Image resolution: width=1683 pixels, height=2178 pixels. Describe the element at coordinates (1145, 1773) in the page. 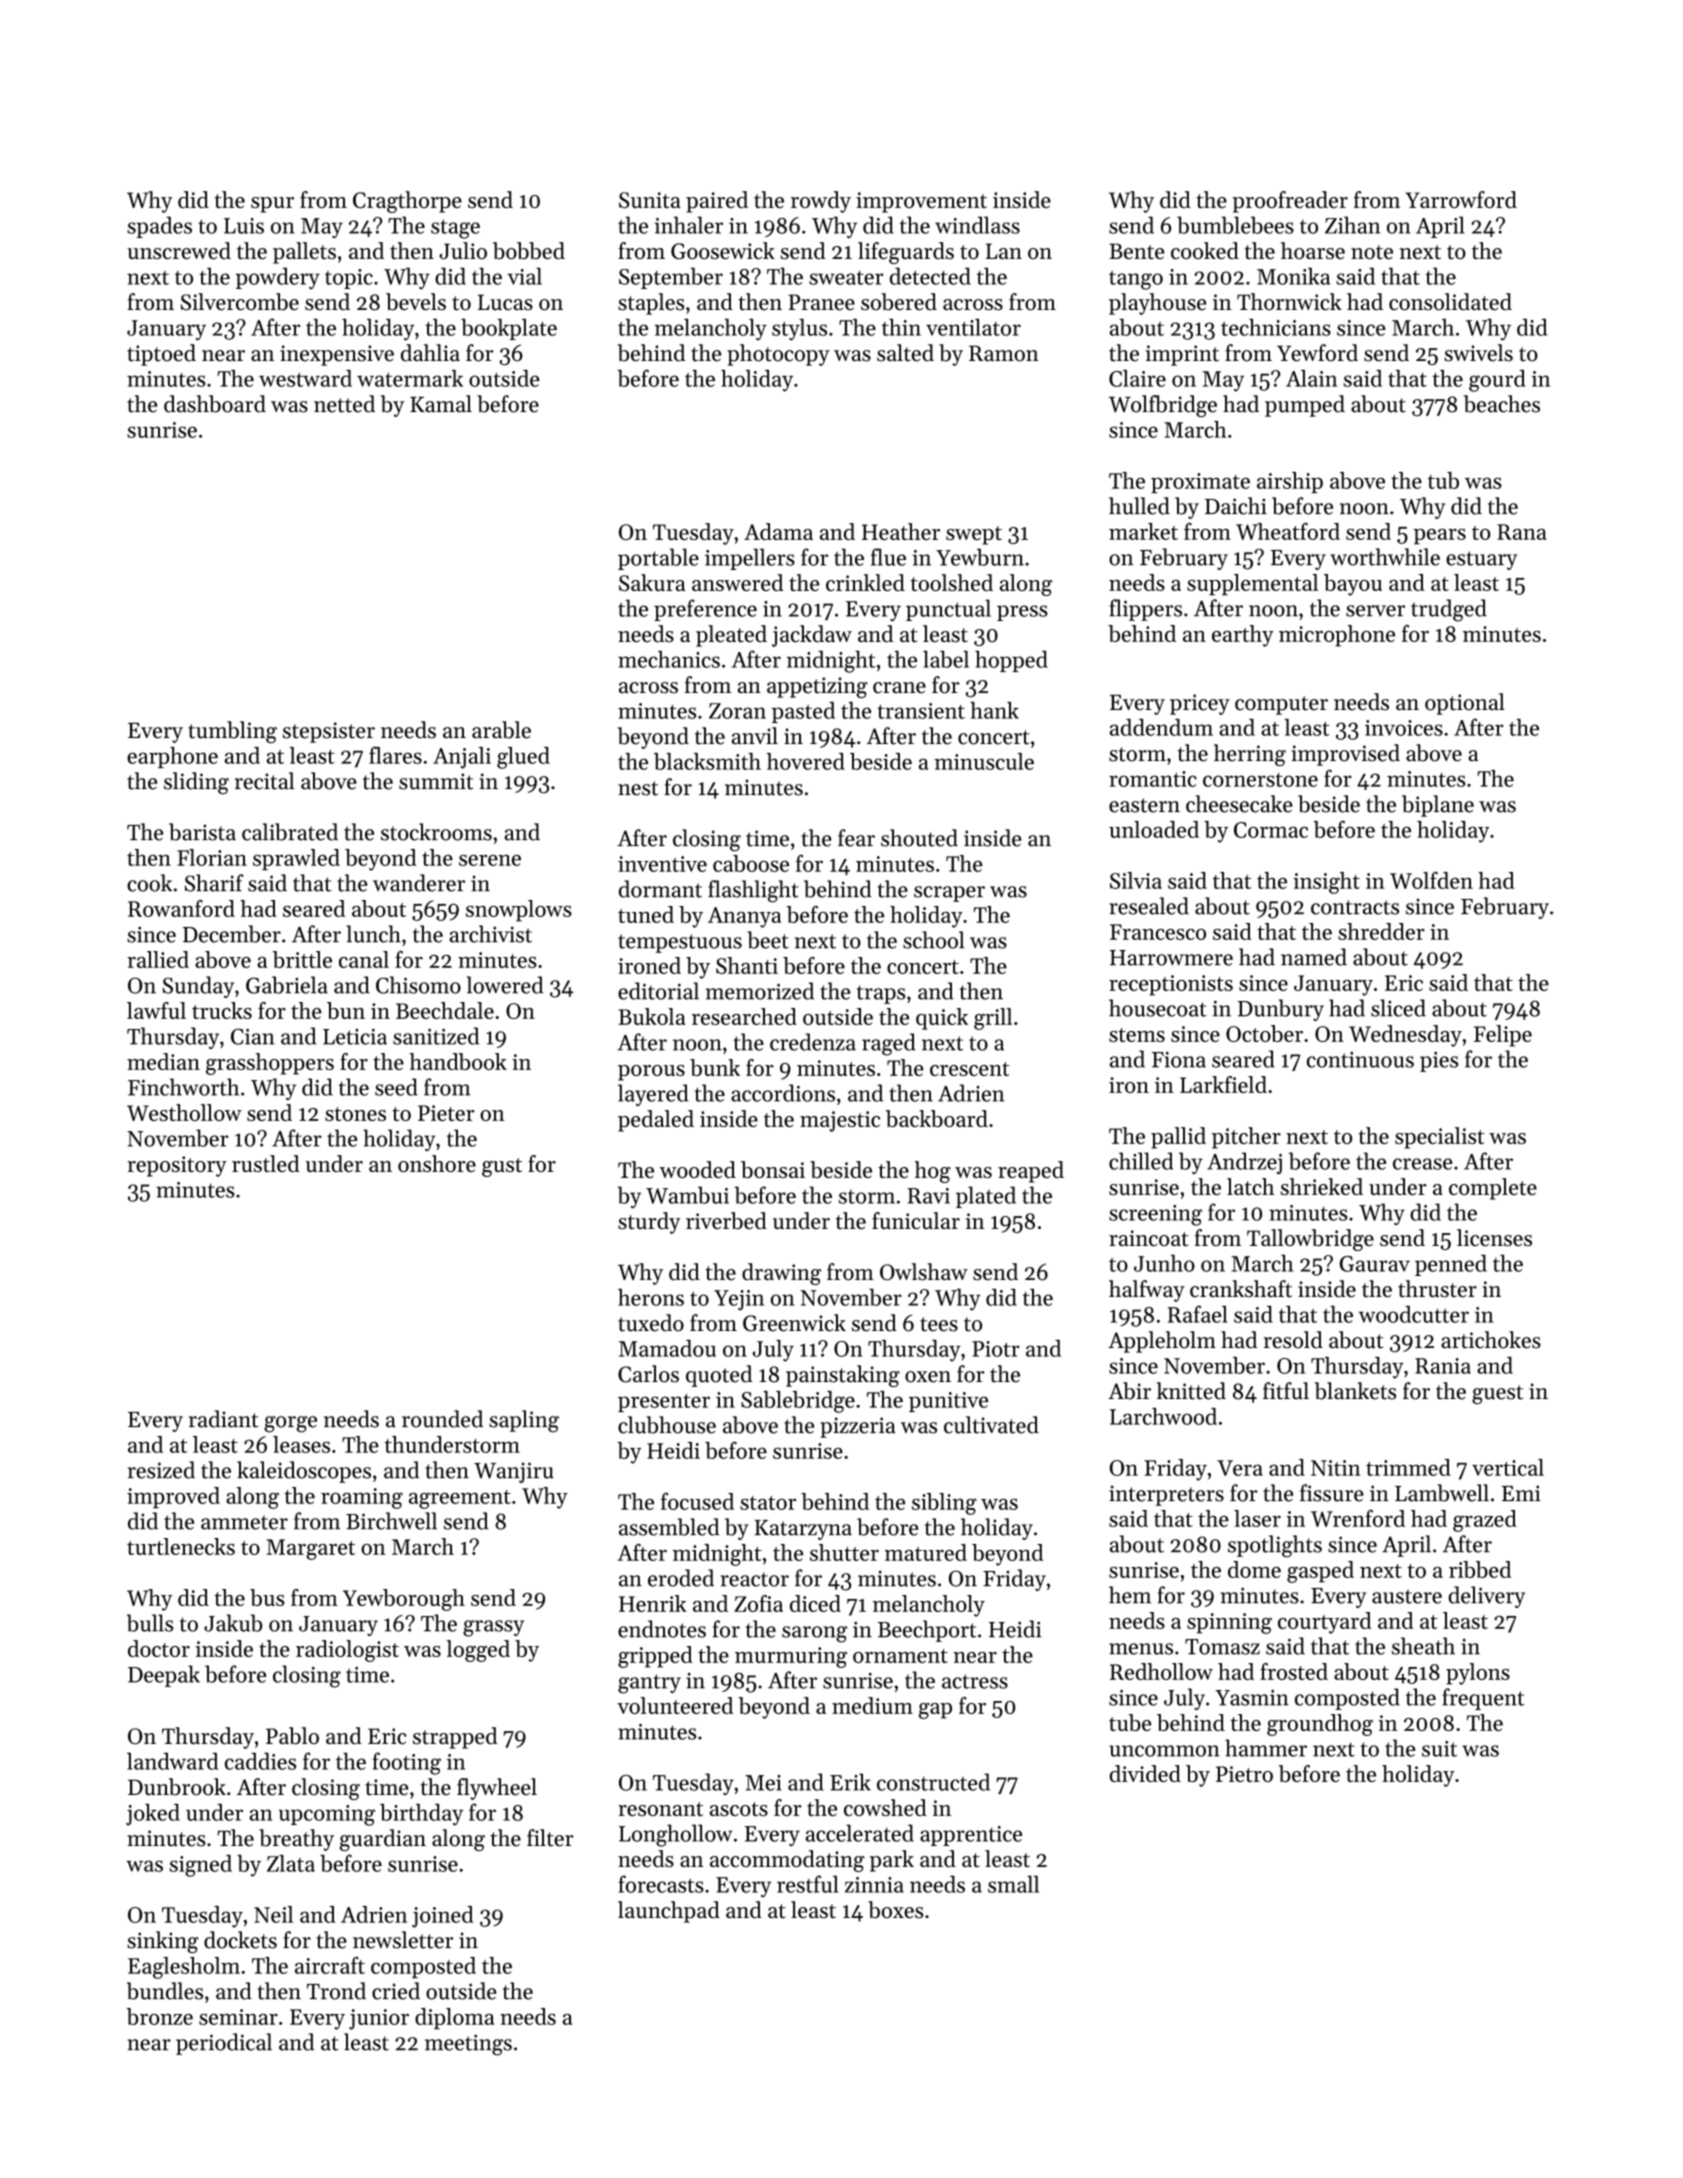

I see `divided` at that location.
